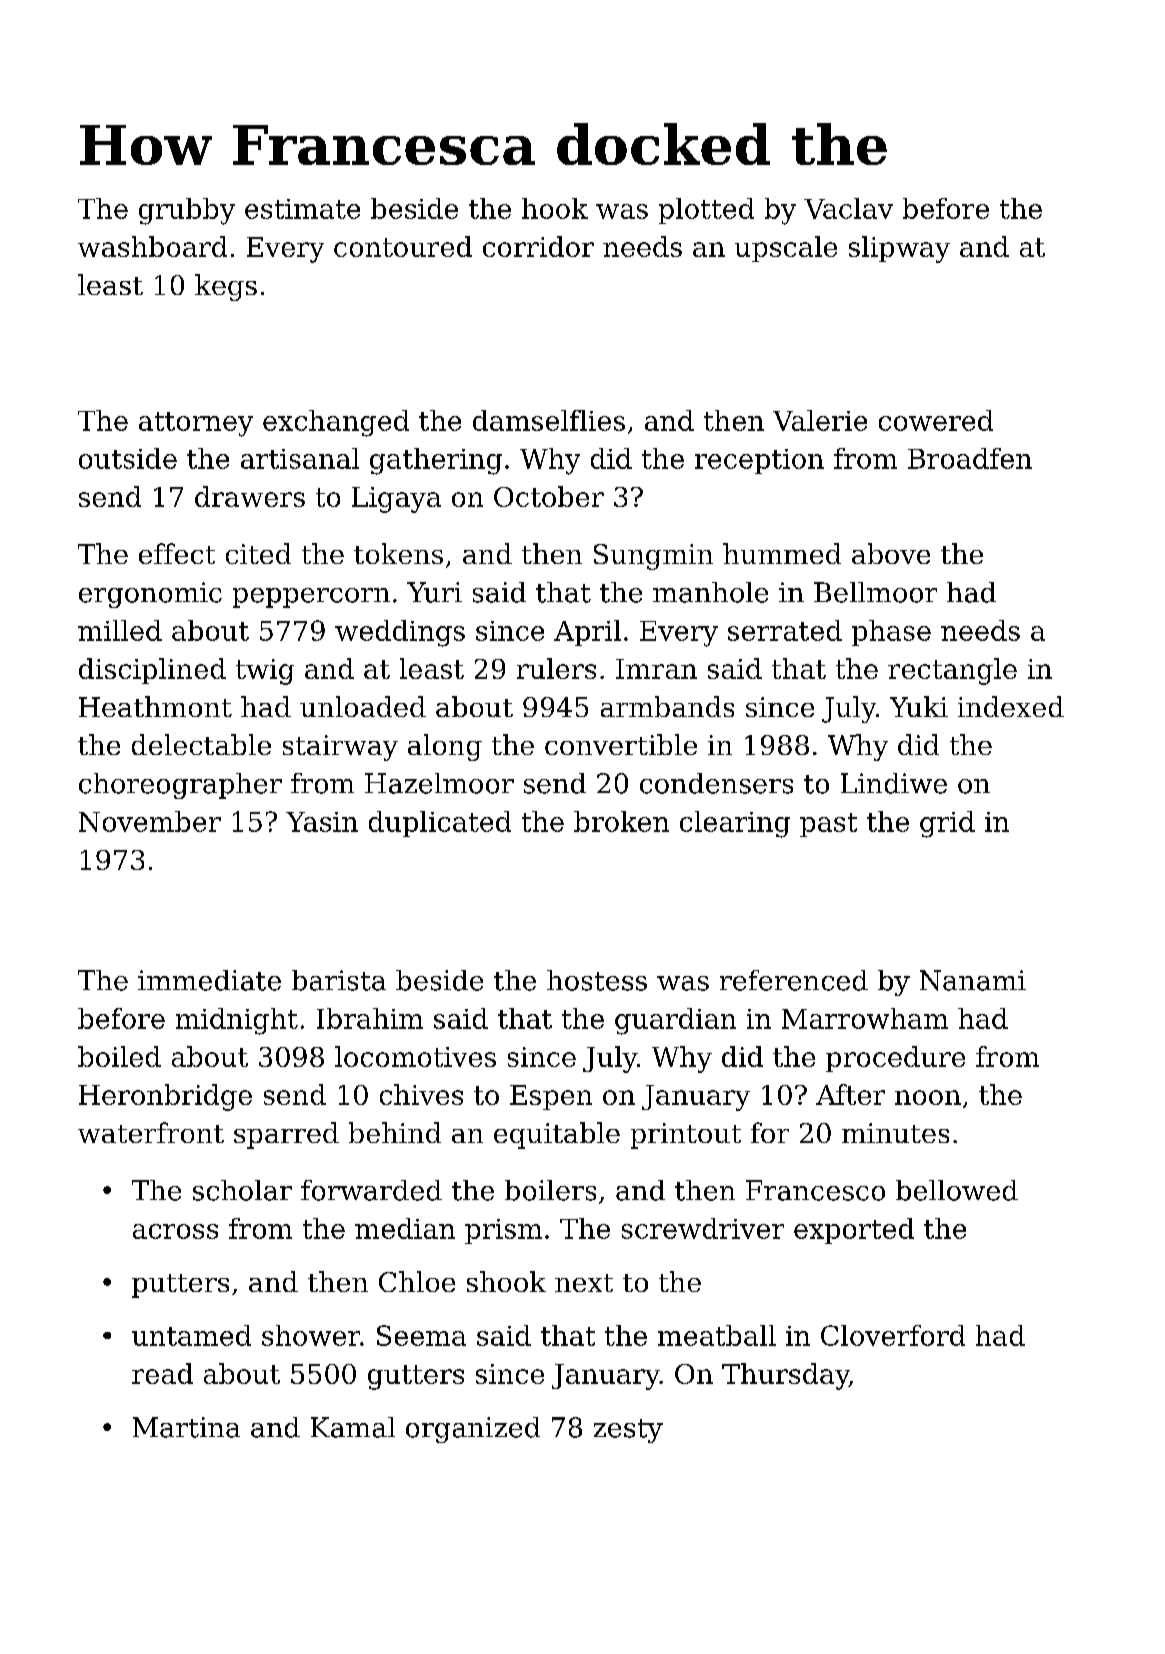 The height and width of the image is (1654, 1165). I want to click on Vaclav, so click(848, 208).
